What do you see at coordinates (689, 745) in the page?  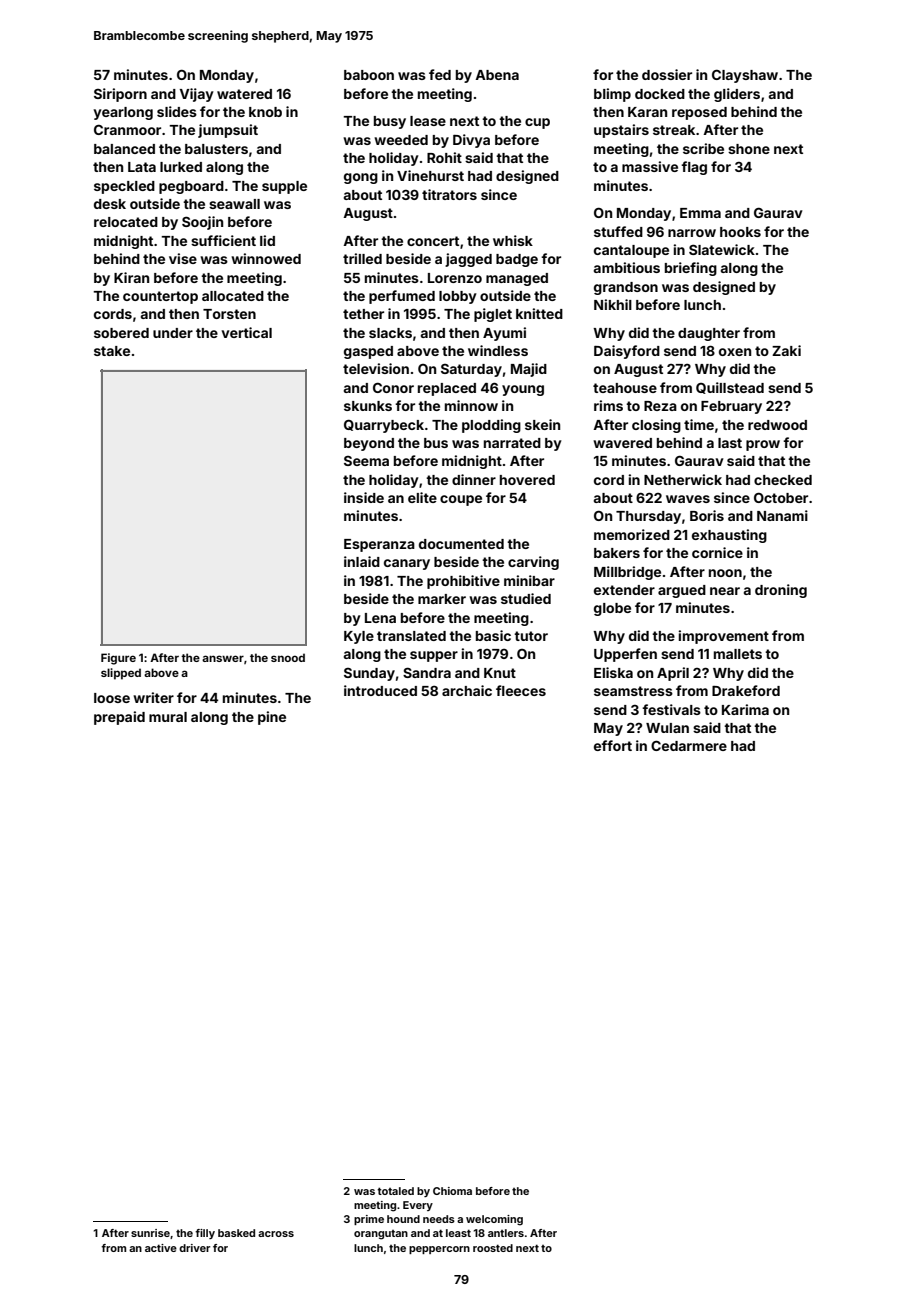 I see `Cedarmere` at bounding box center [689, 745].
